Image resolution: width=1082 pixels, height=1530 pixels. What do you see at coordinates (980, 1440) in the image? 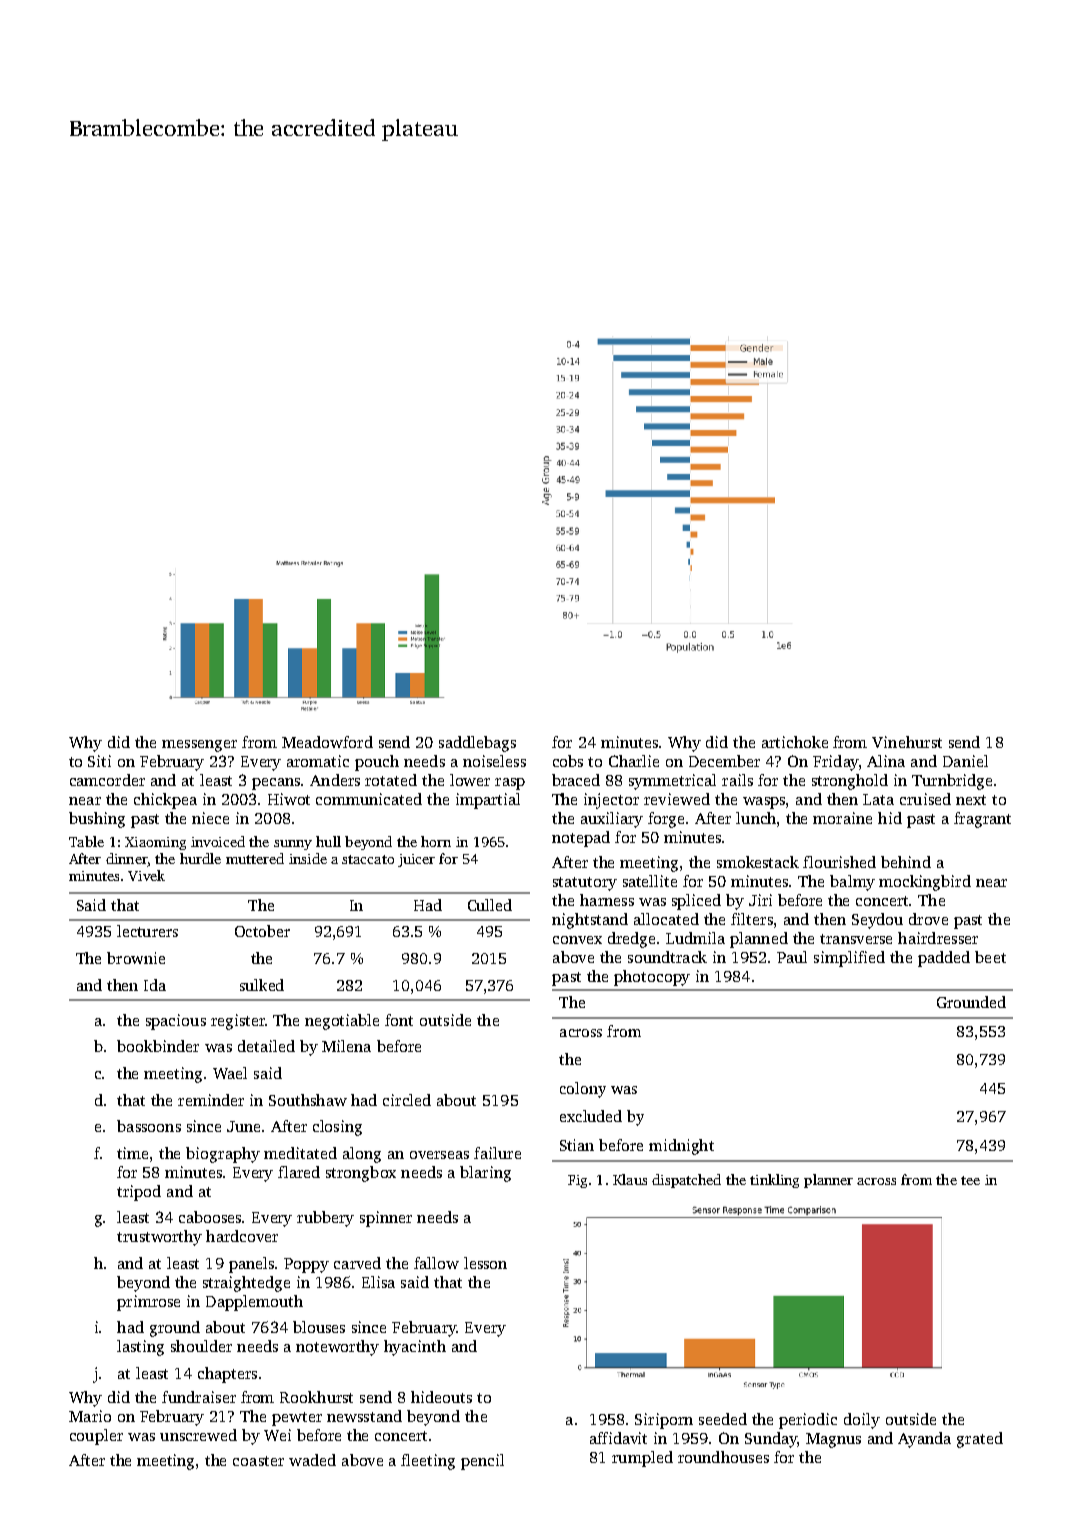
I see `grated` at bounding box center [980, 1440].
